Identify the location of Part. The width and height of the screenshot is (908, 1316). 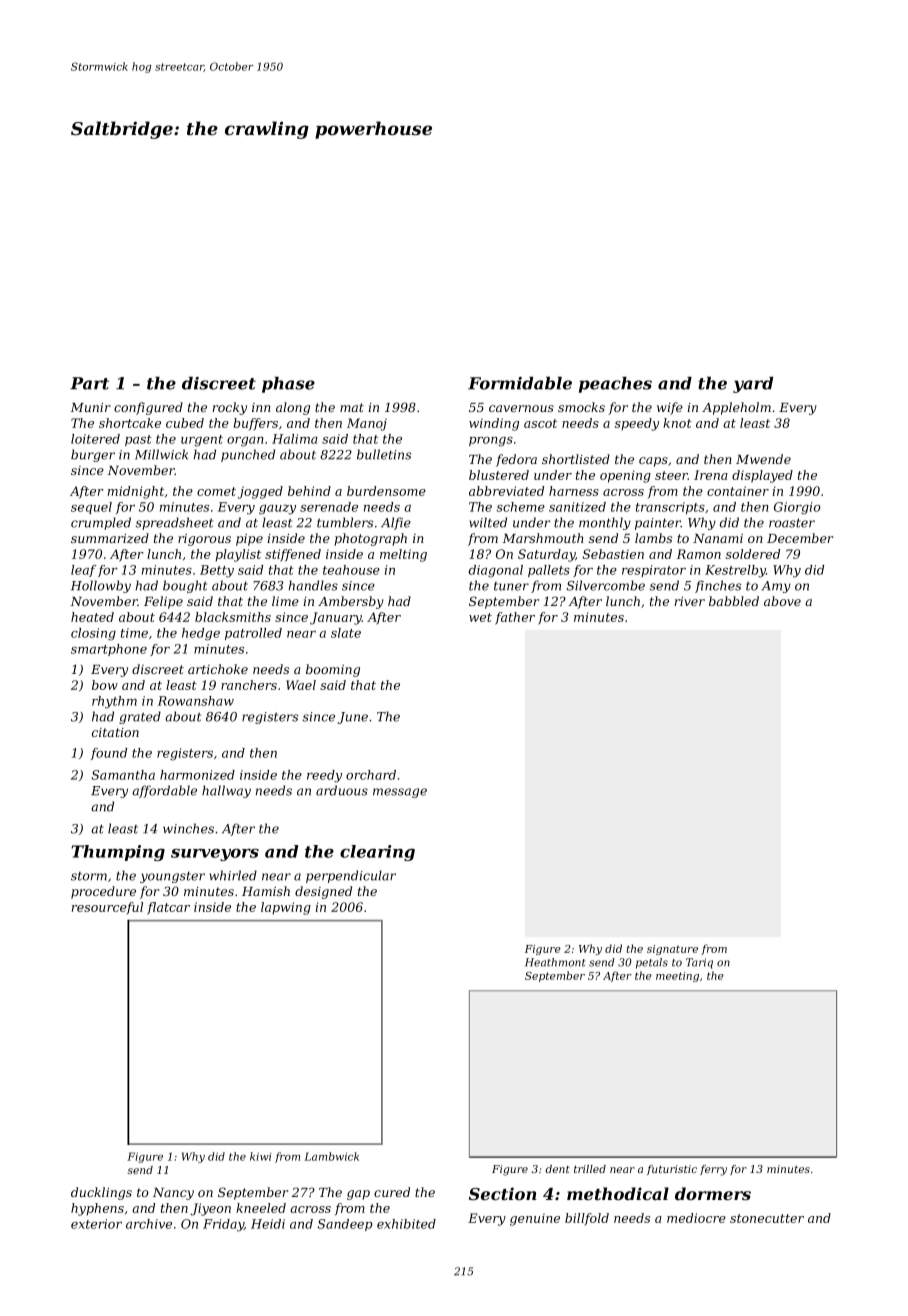
(89, 383).
